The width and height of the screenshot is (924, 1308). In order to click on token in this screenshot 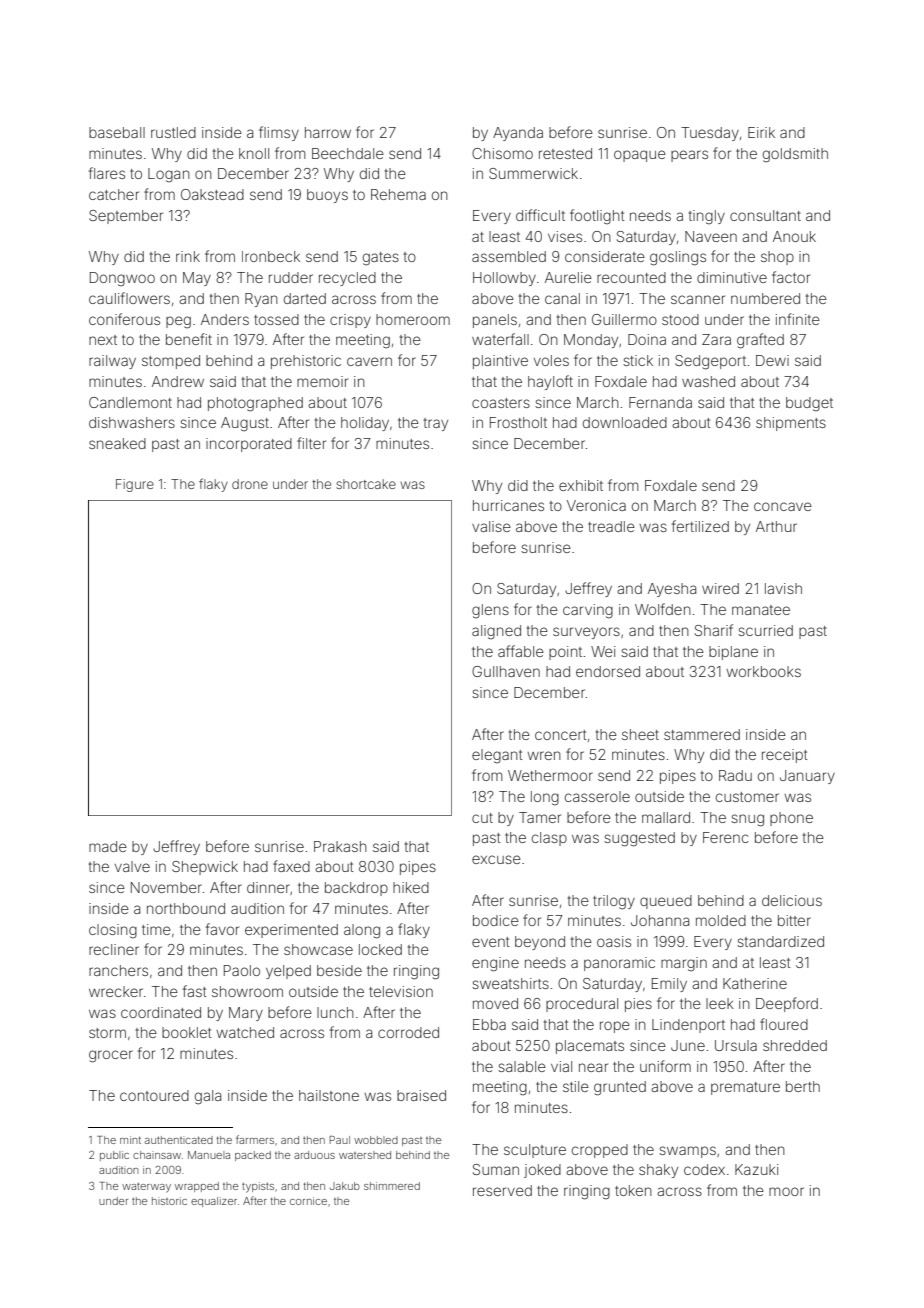, I will do `click(633, 1190)`.
